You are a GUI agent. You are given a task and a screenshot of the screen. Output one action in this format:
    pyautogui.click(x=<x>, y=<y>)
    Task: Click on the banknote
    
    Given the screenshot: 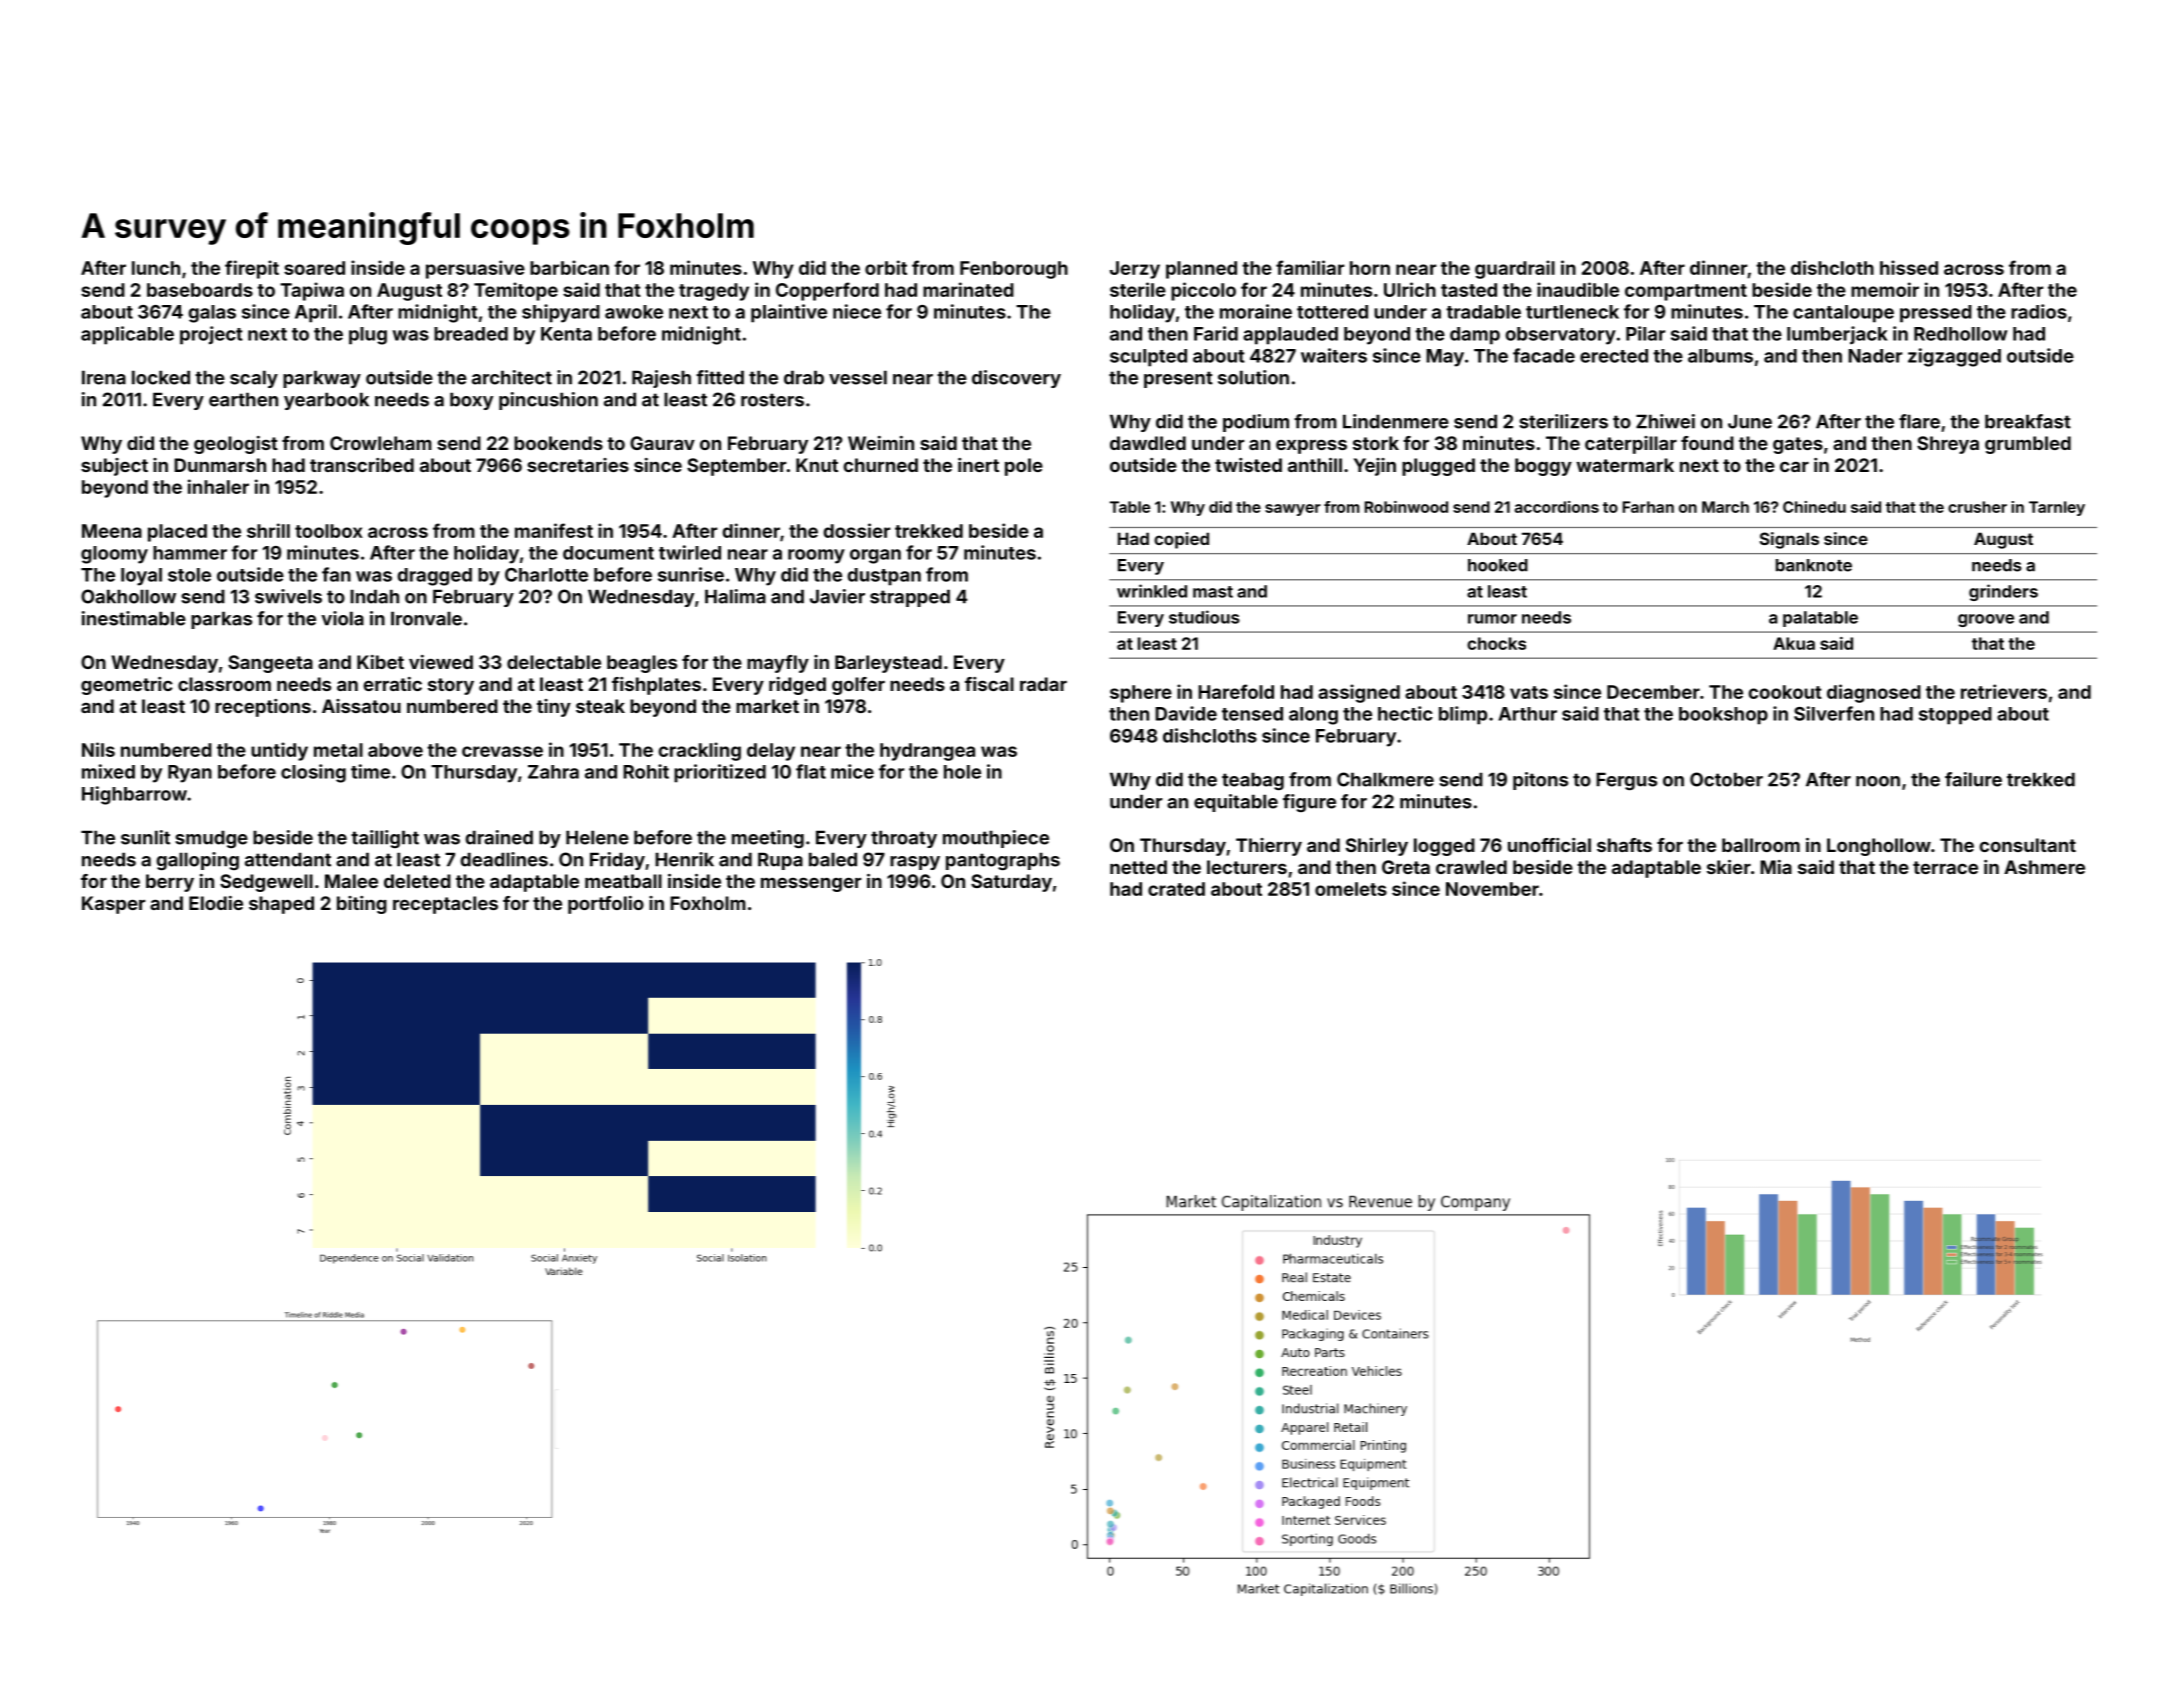 What is the action you would take?
    pyautogui.click(x=1814, y=565)
